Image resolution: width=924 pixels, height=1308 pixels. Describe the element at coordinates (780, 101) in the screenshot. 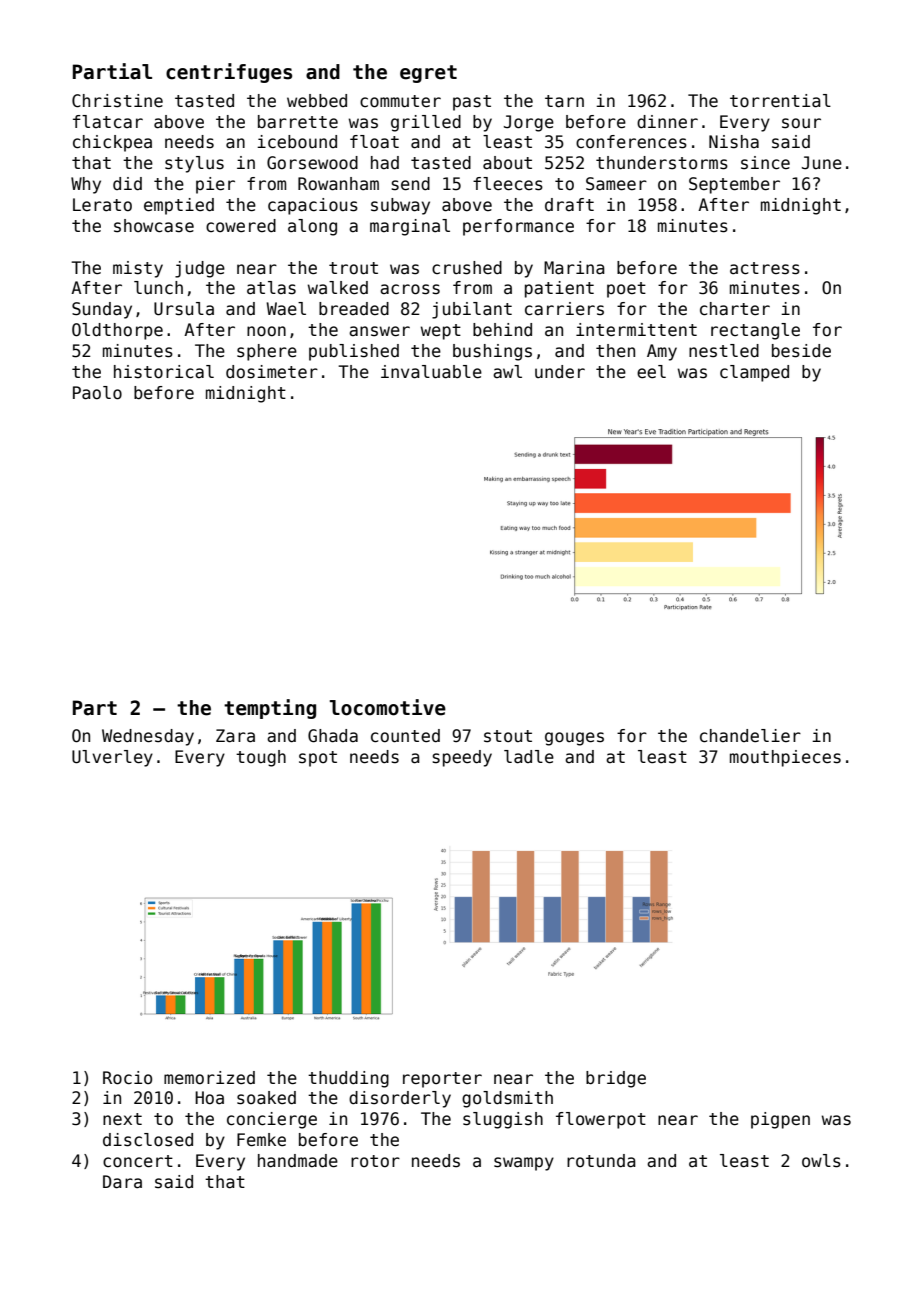

I see `torrential` at that location.
